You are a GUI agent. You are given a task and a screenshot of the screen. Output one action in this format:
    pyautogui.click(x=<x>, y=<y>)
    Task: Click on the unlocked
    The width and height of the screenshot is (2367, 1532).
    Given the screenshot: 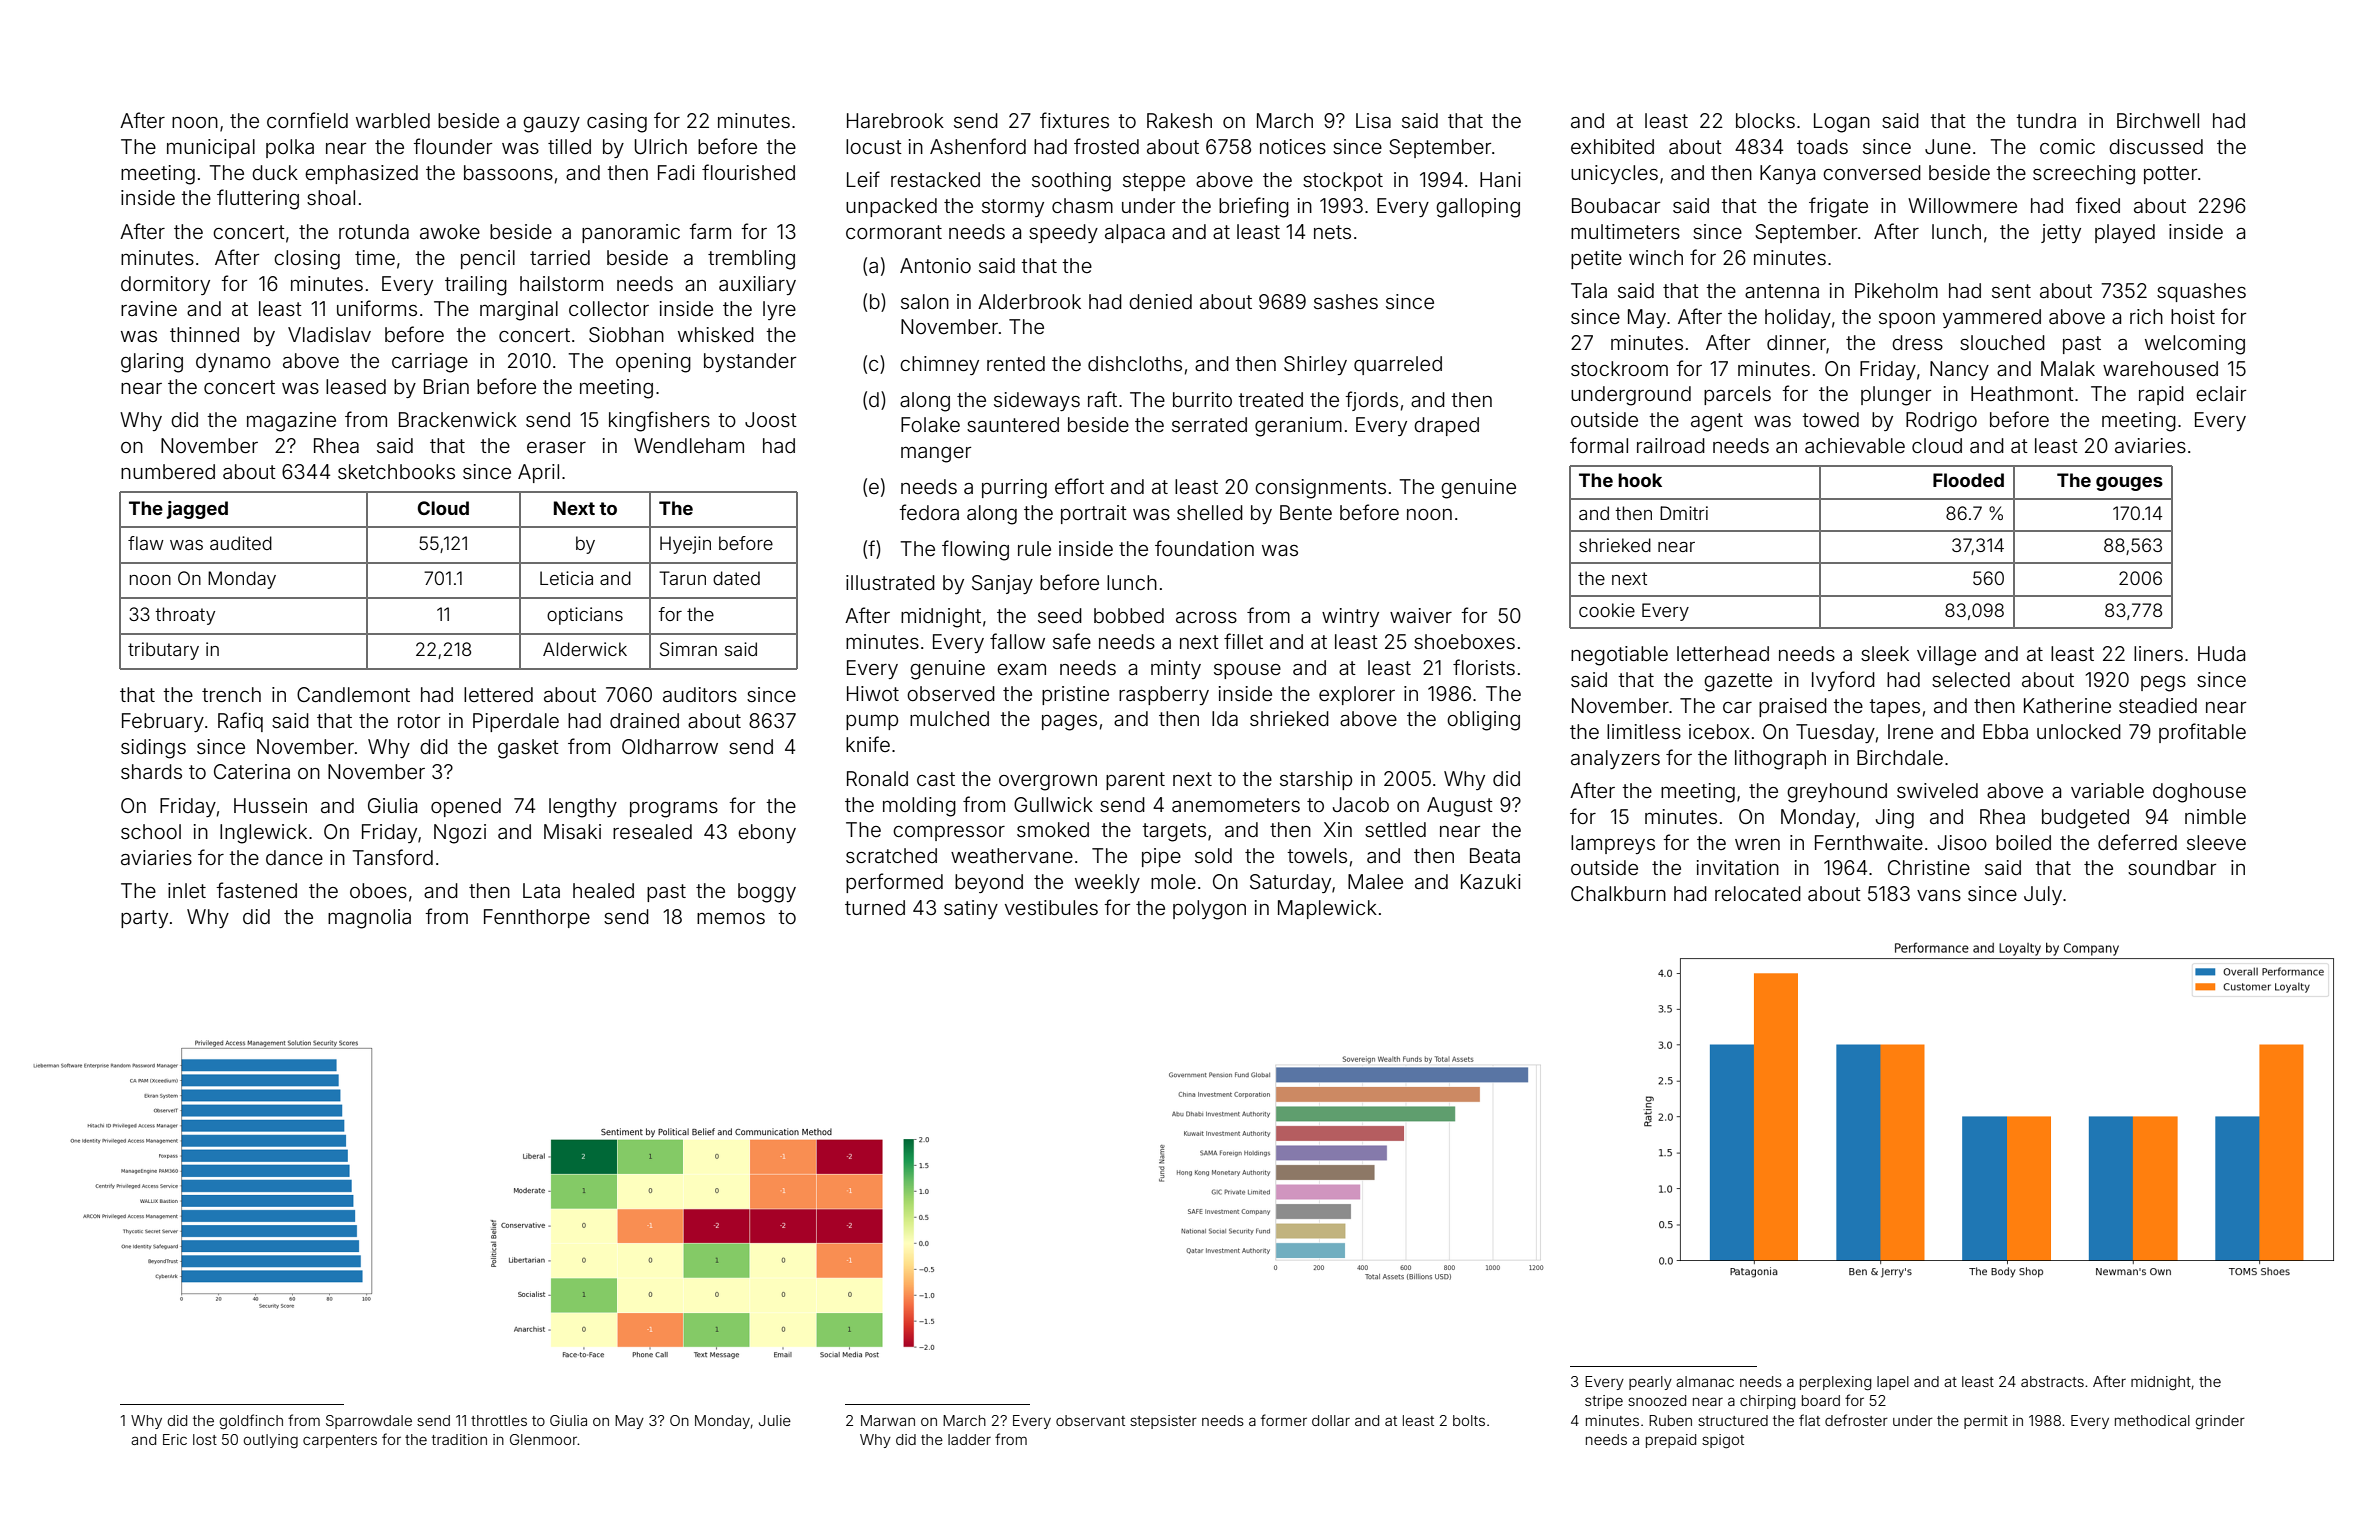 What is the action you would take?
    pyautogui.click(x=2079, y=731)
